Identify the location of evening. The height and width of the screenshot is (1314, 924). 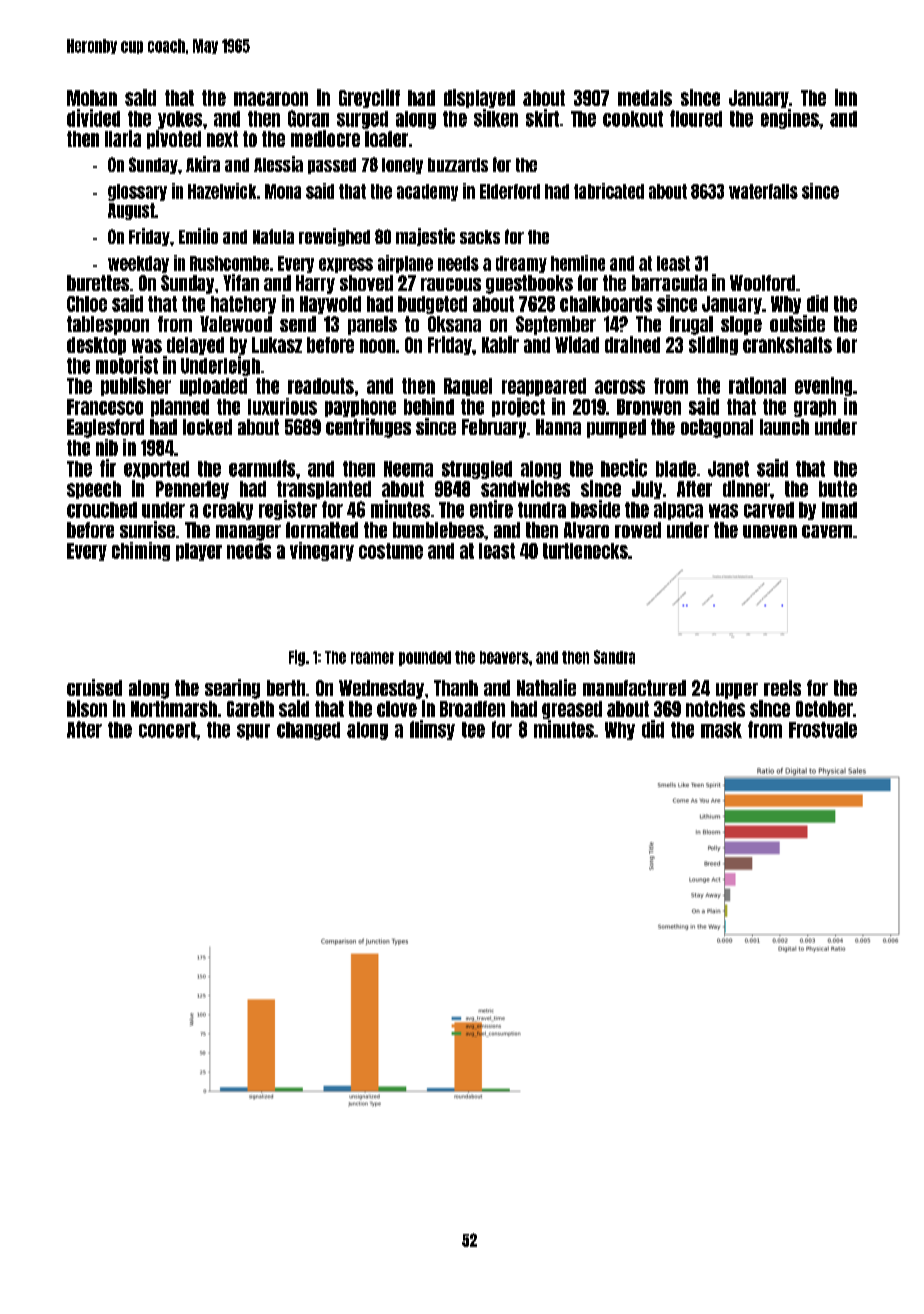
(823, 386).
